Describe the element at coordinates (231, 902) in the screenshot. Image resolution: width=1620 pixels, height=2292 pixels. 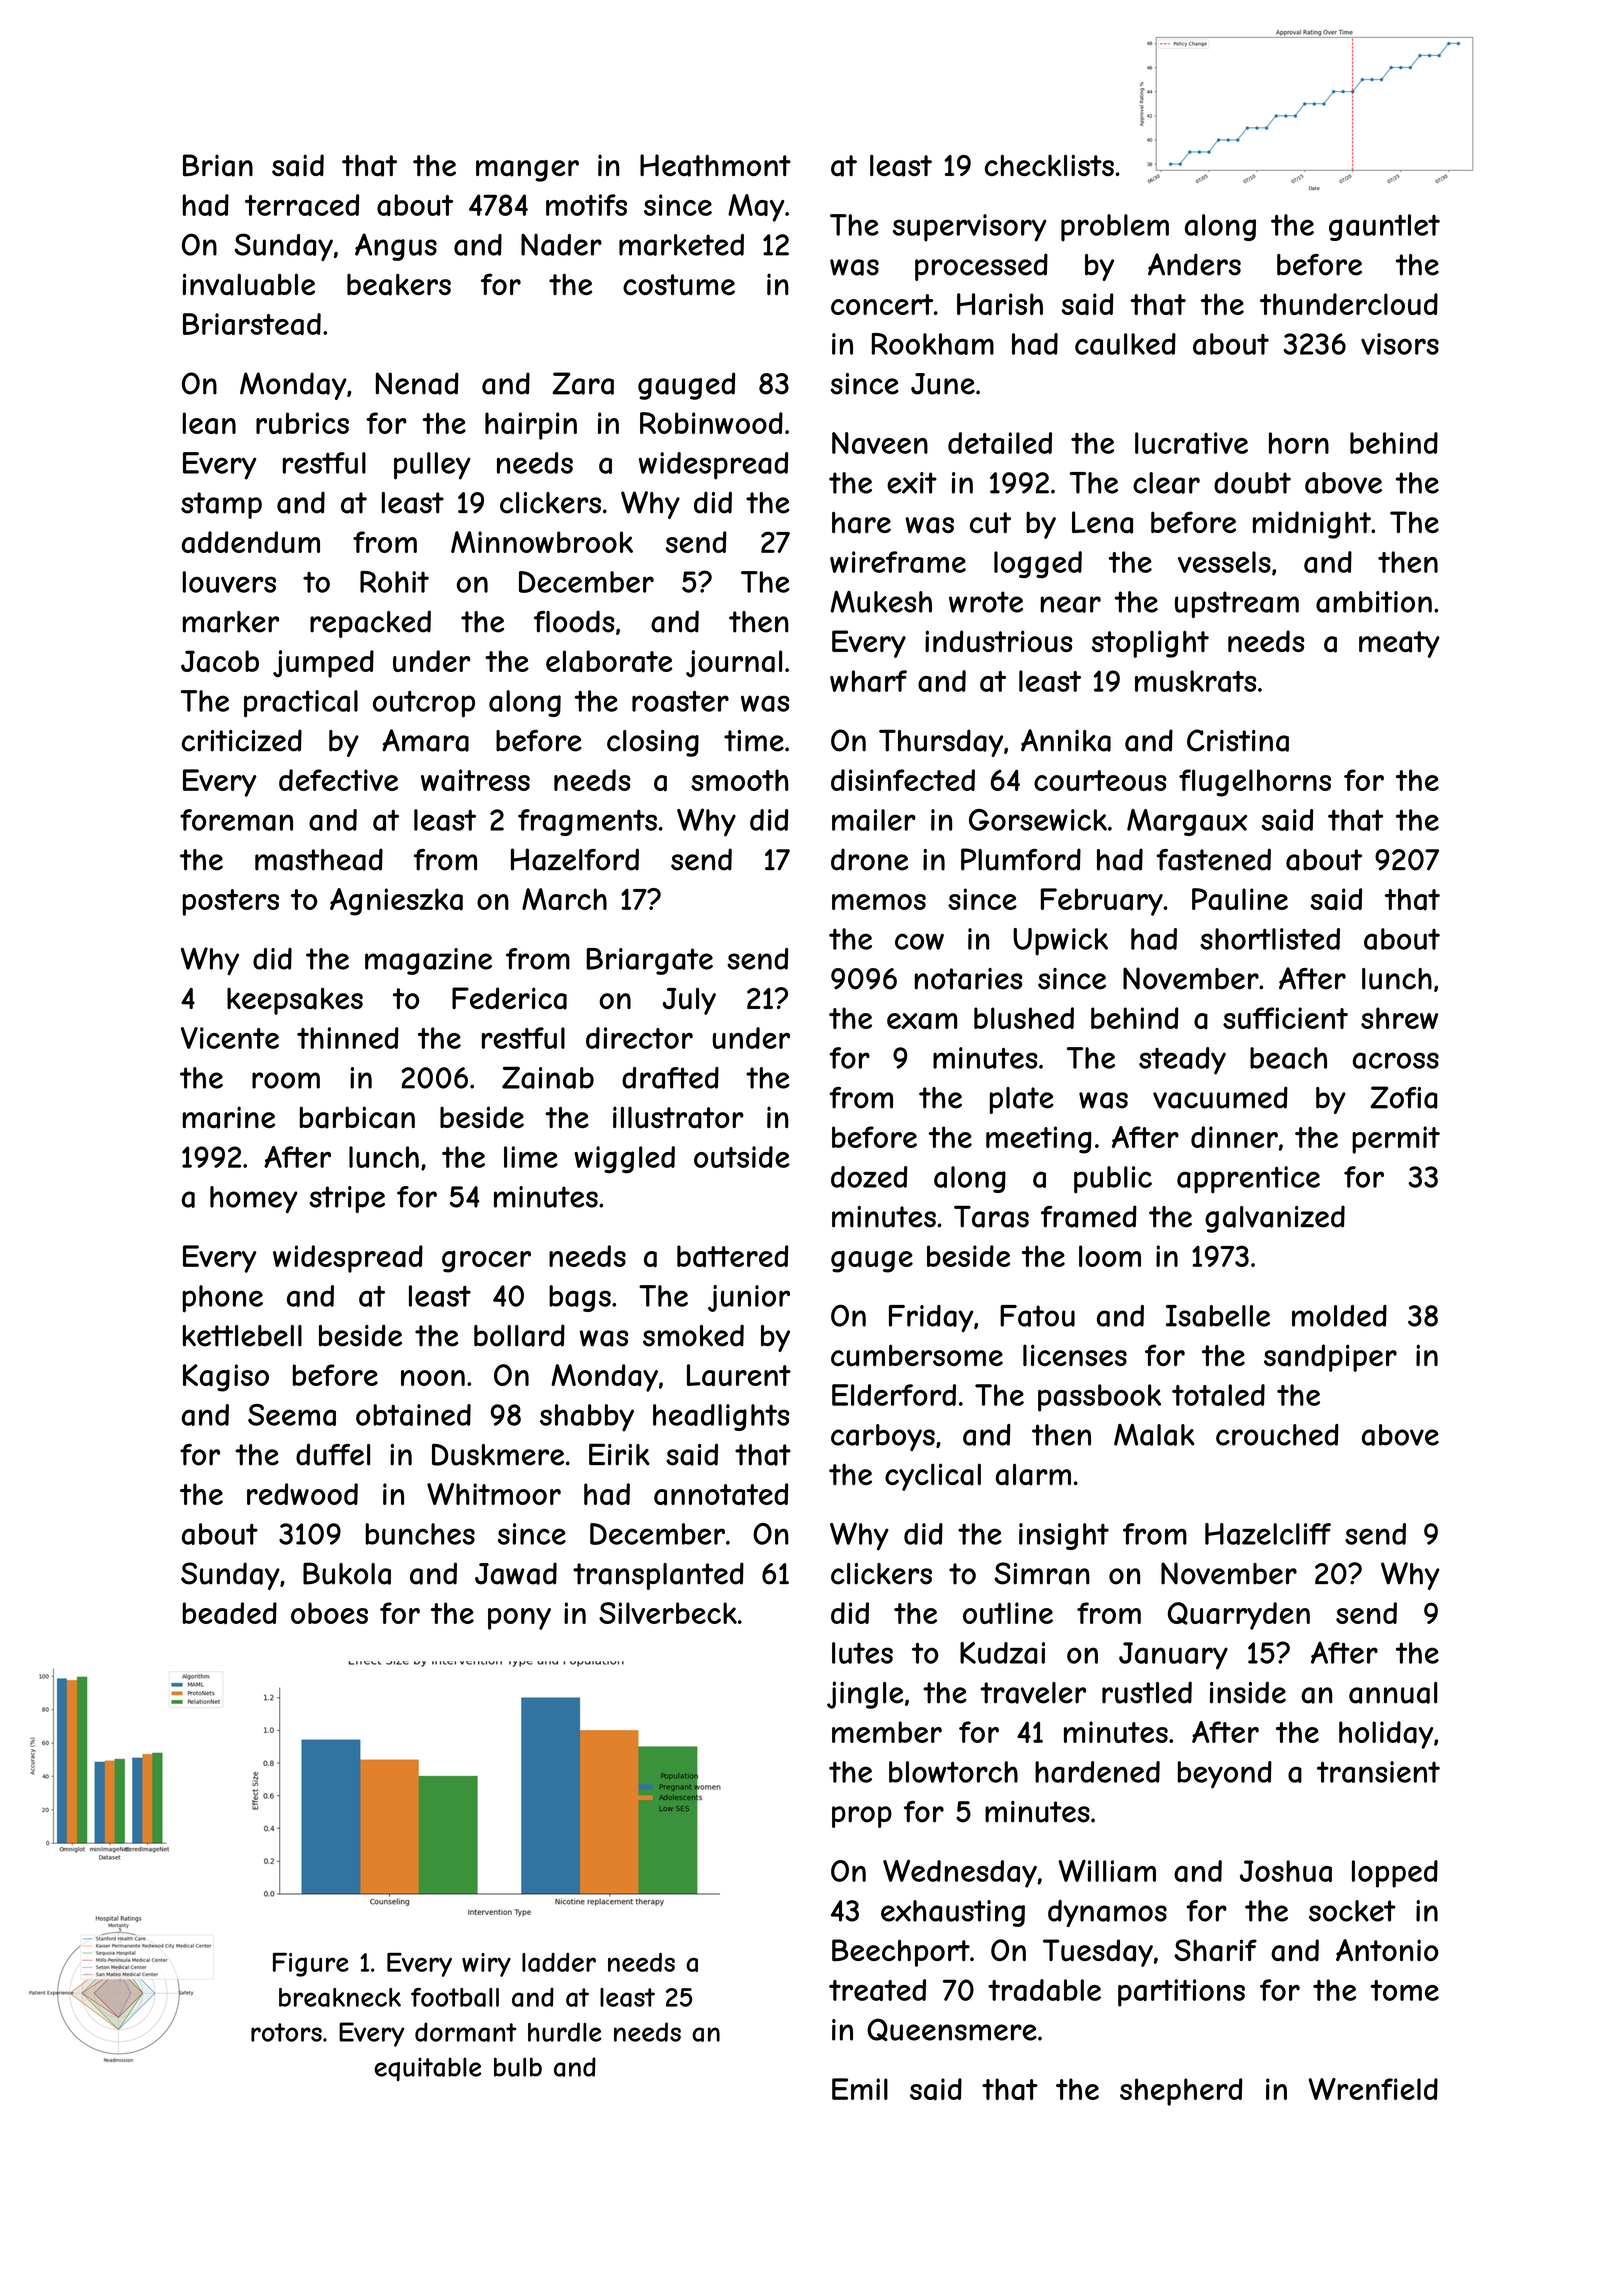
I see `posters` at that location.
